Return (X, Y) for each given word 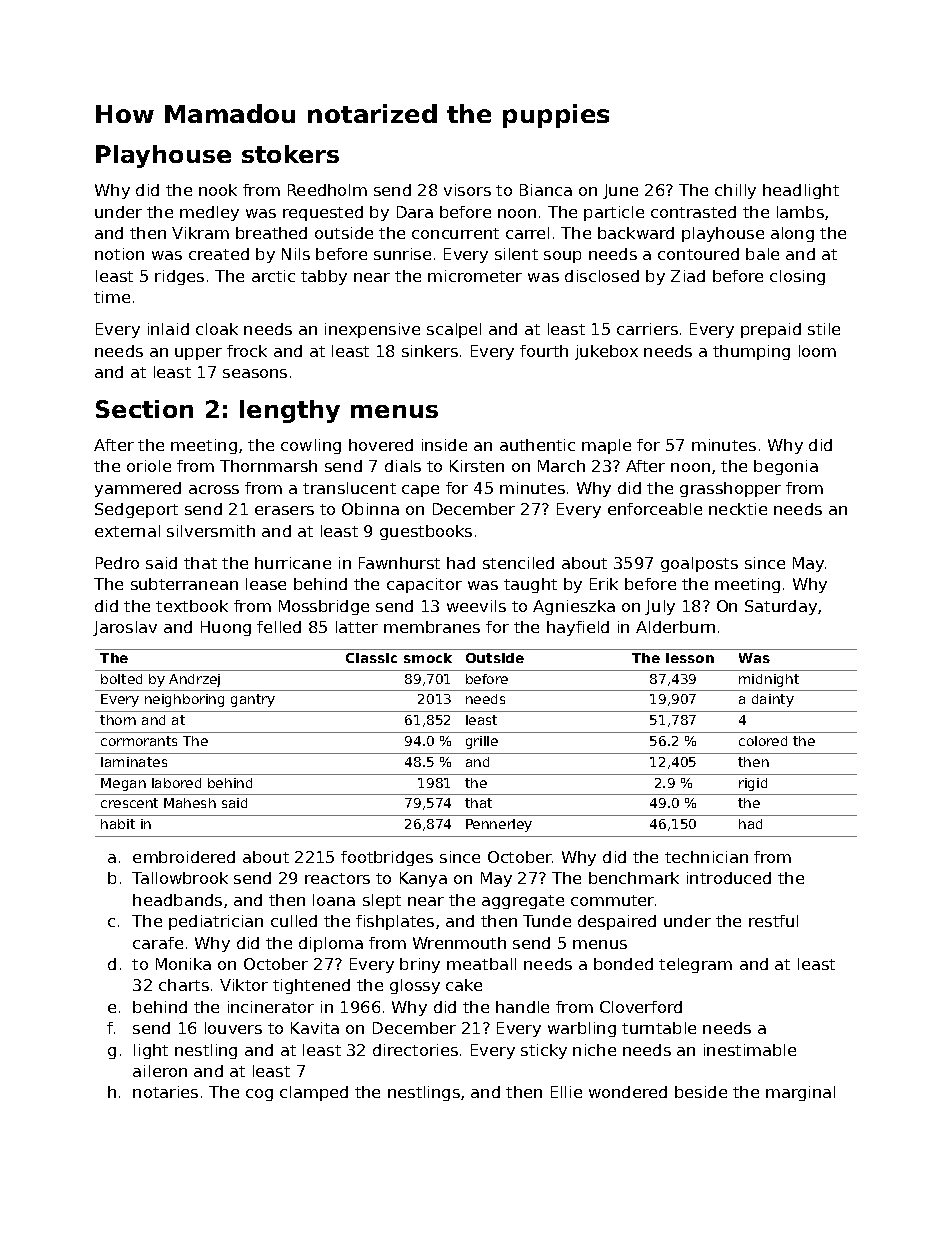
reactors (337, 878)
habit (118, 824)
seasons (255, 373)
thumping (751, 352)
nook (218, 190)
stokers (290, 154)
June (620, 191)
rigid (753, 784)
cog (259, 1095)
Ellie (566, 1092)
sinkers (430, 351)
